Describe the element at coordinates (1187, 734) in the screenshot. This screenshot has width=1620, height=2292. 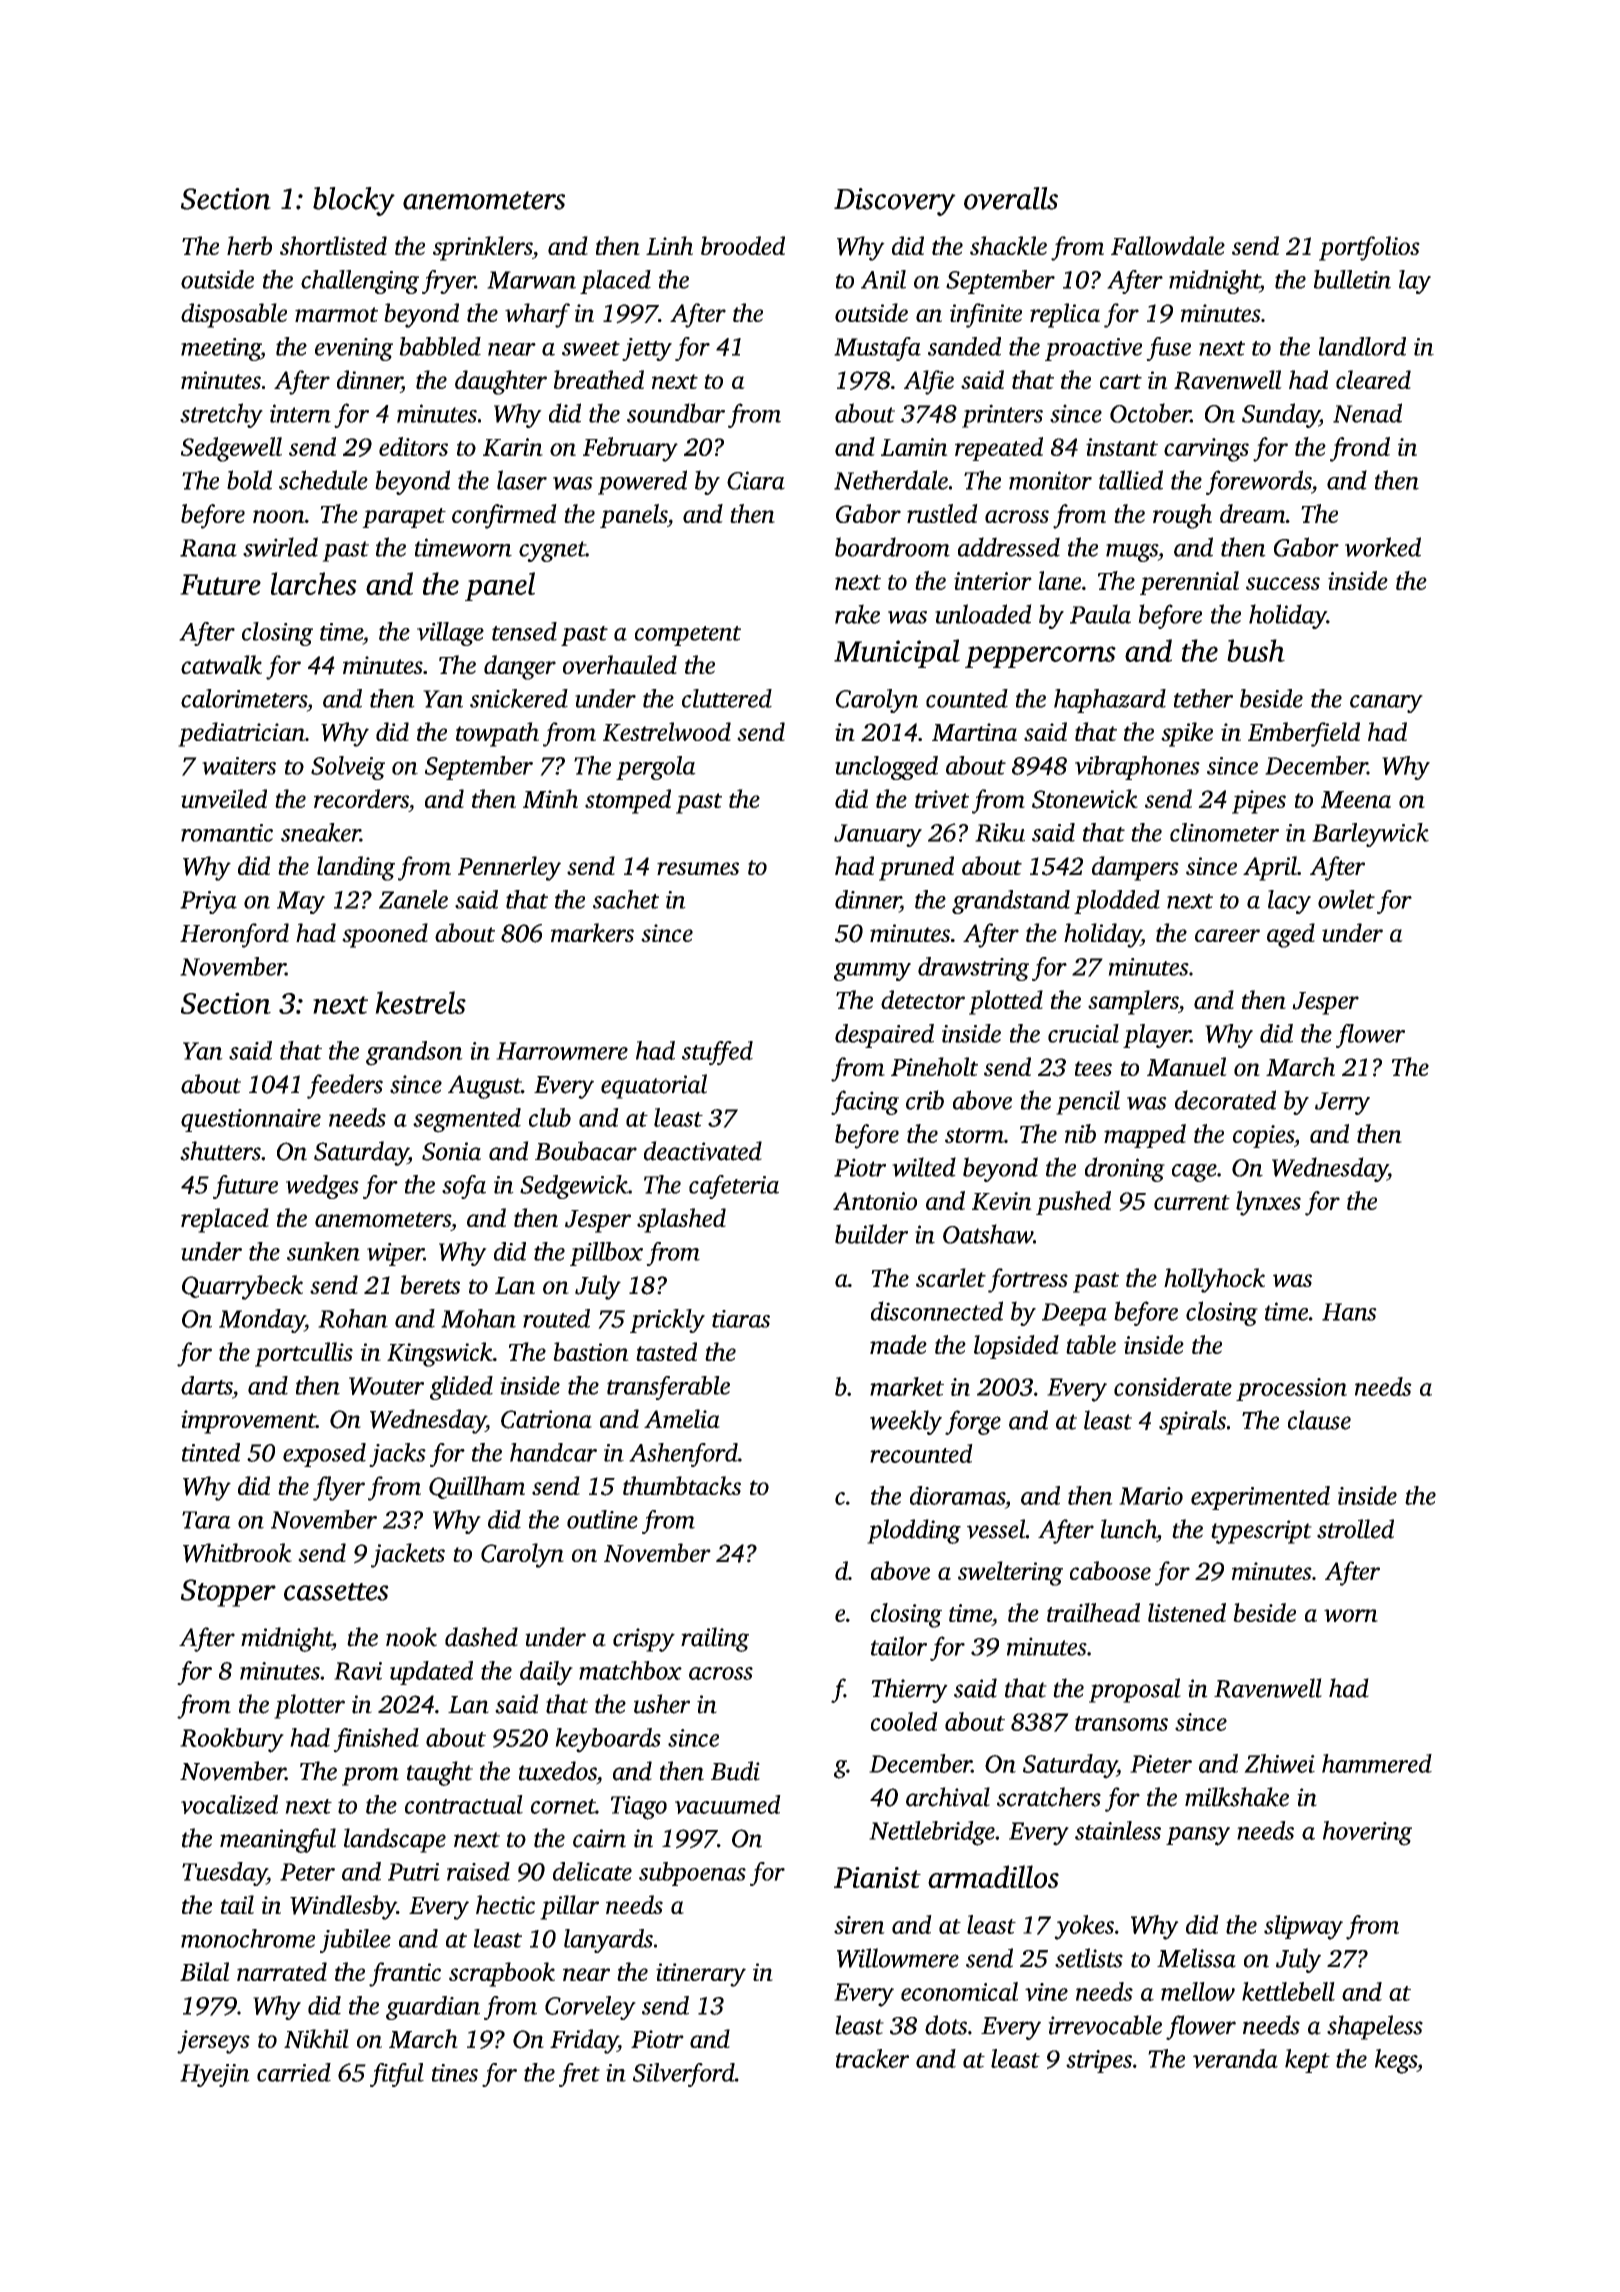
I see `spike` at that location.
